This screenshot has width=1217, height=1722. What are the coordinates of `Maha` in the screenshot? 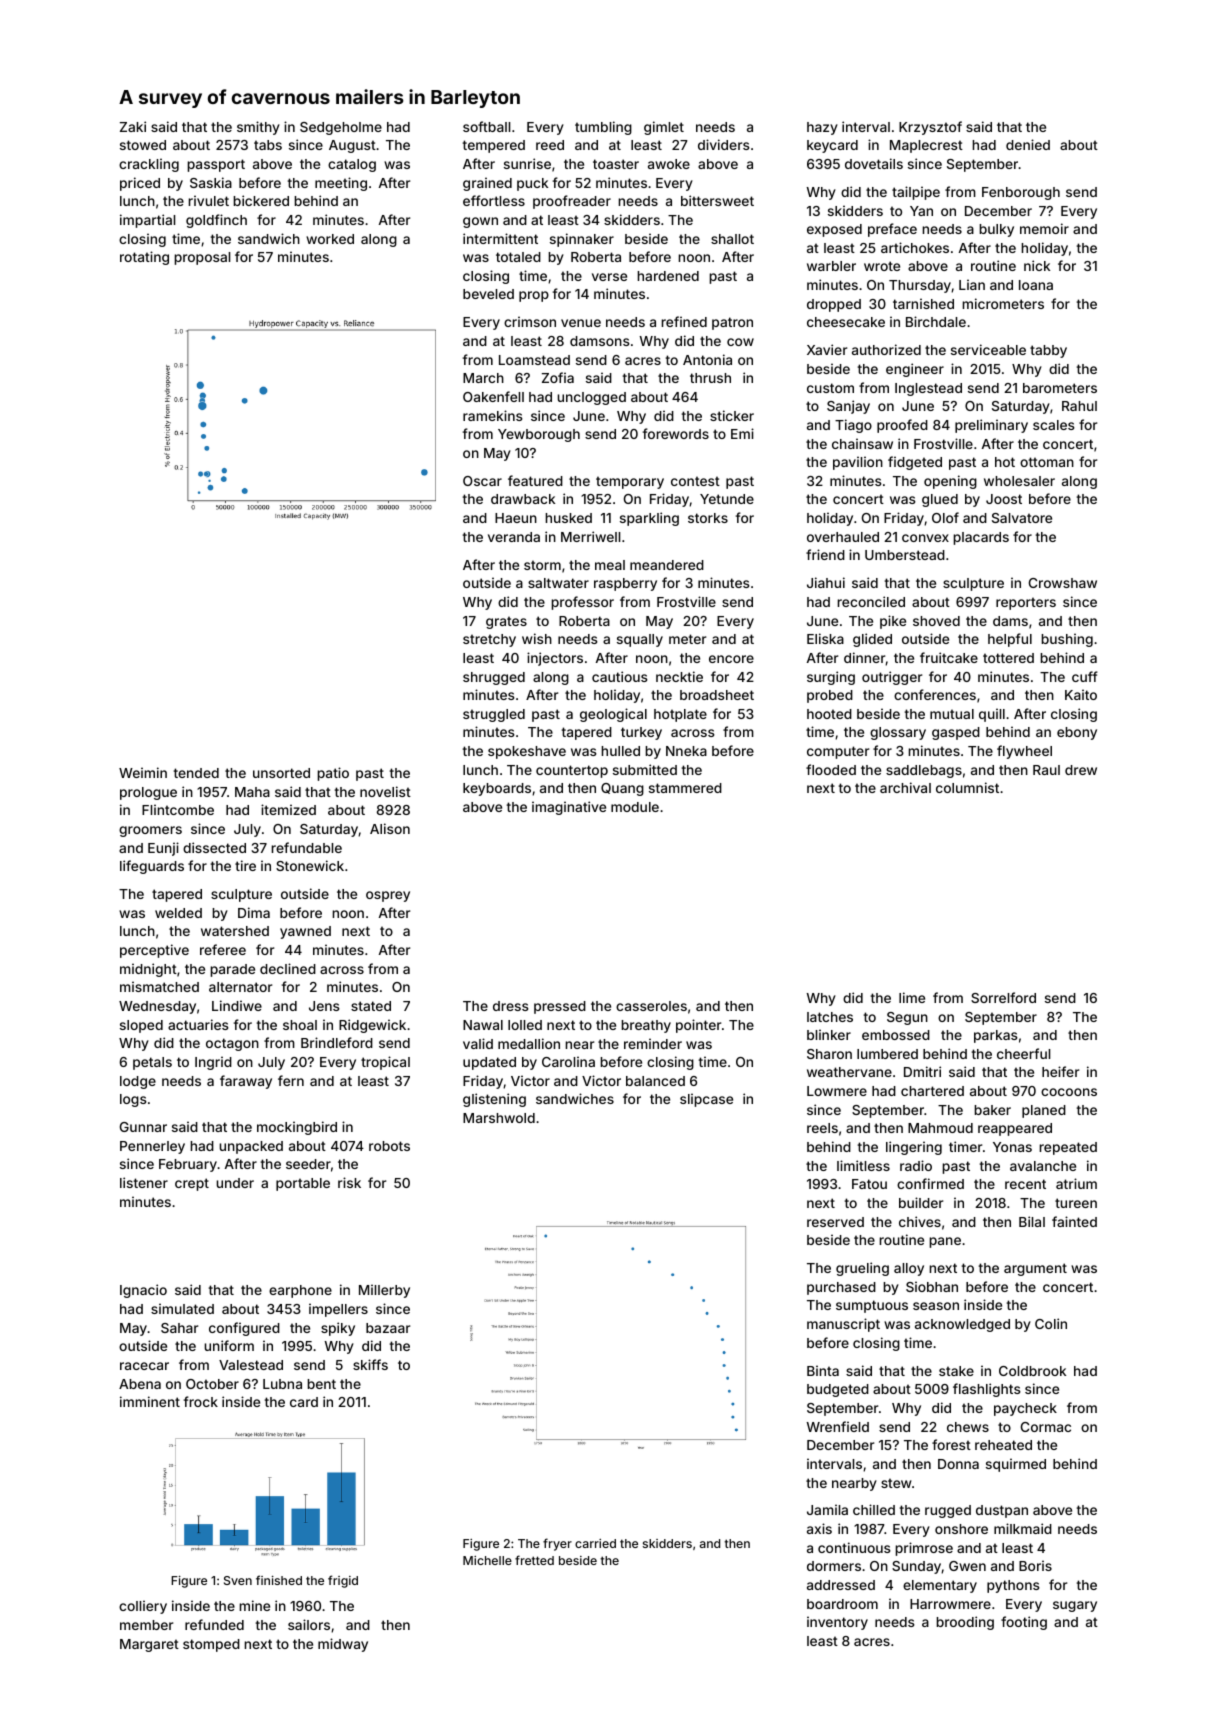 It's located at (252, 792).
